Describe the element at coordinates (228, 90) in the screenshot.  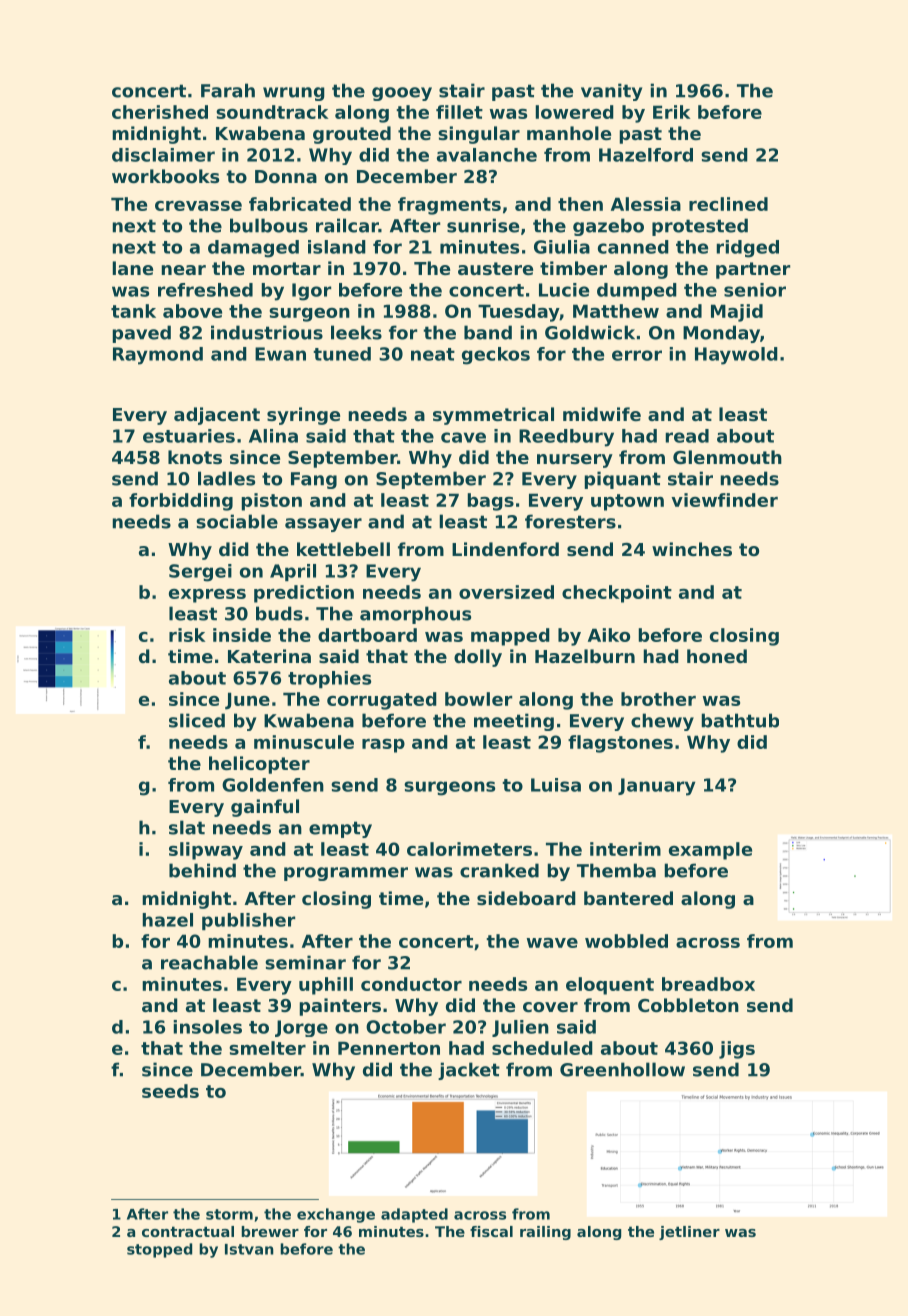
I see `Farah` at that location.
